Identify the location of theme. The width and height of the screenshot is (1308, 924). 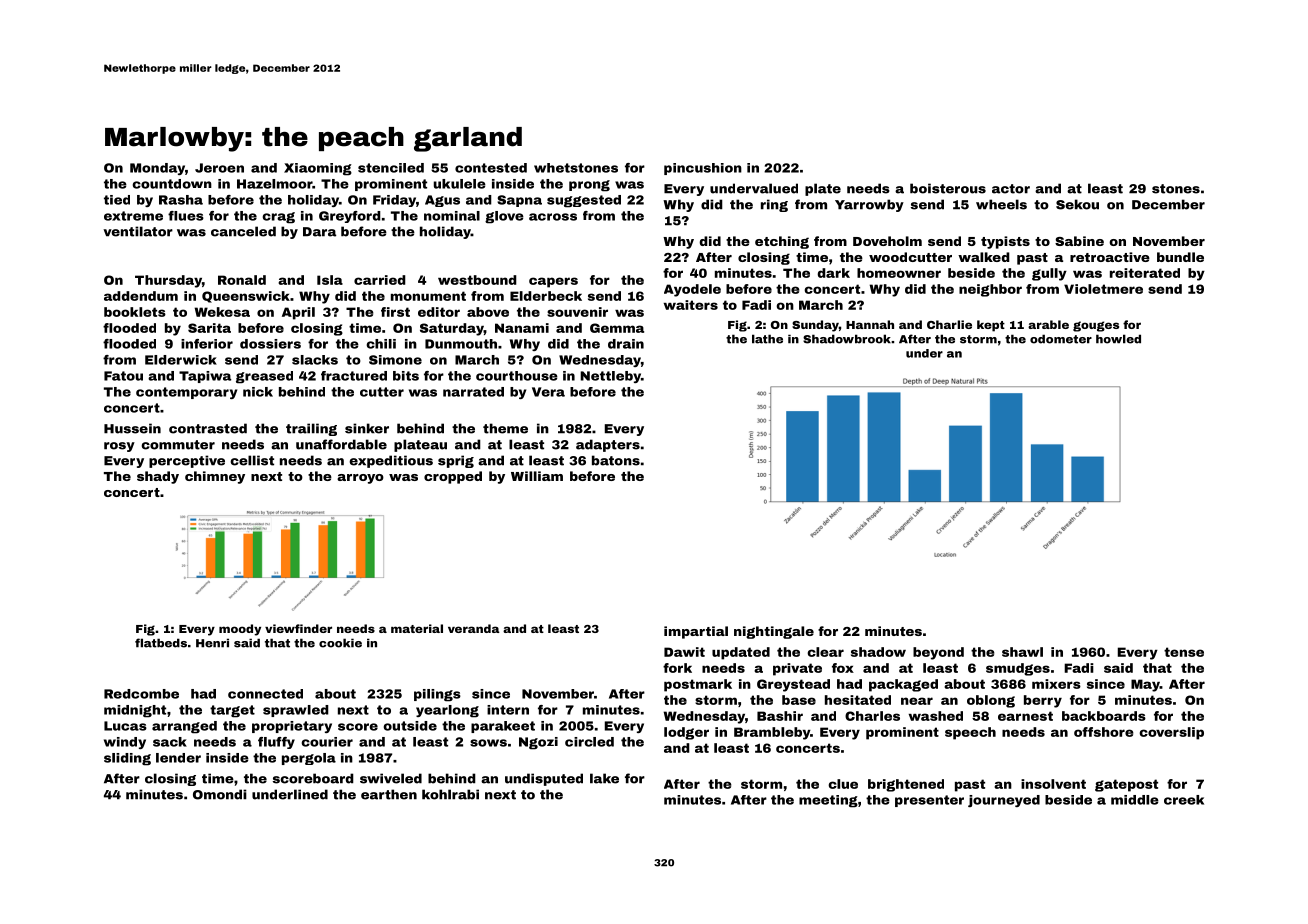
(505, 428).
